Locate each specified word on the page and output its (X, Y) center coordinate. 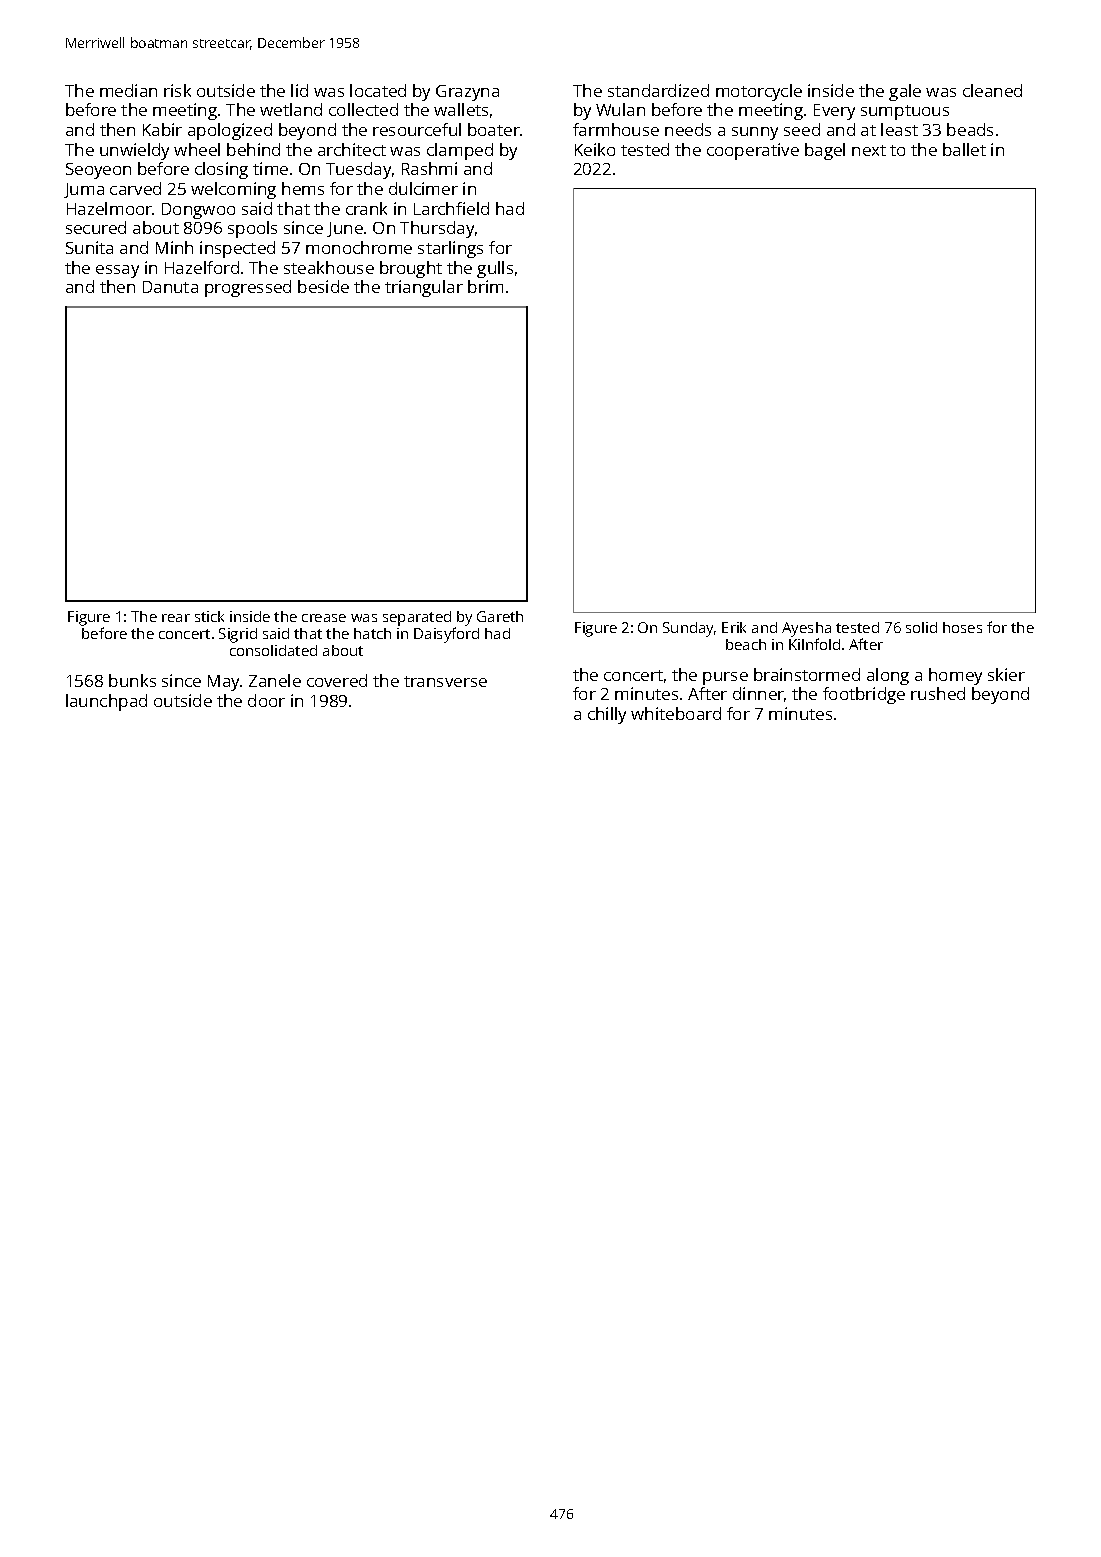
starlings (450, 249)
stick (209, 616)
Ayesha (806, 629)
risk (177, 90)
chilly (607, 715)
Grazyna (467, 93)
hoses (962, 627)
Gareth (500, 616)
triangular (424, 288)
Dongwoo (198, 211)
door (266, 700)
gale (905, 92)
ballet (964, 149)
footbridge (864, 695)
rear (176, 618)
